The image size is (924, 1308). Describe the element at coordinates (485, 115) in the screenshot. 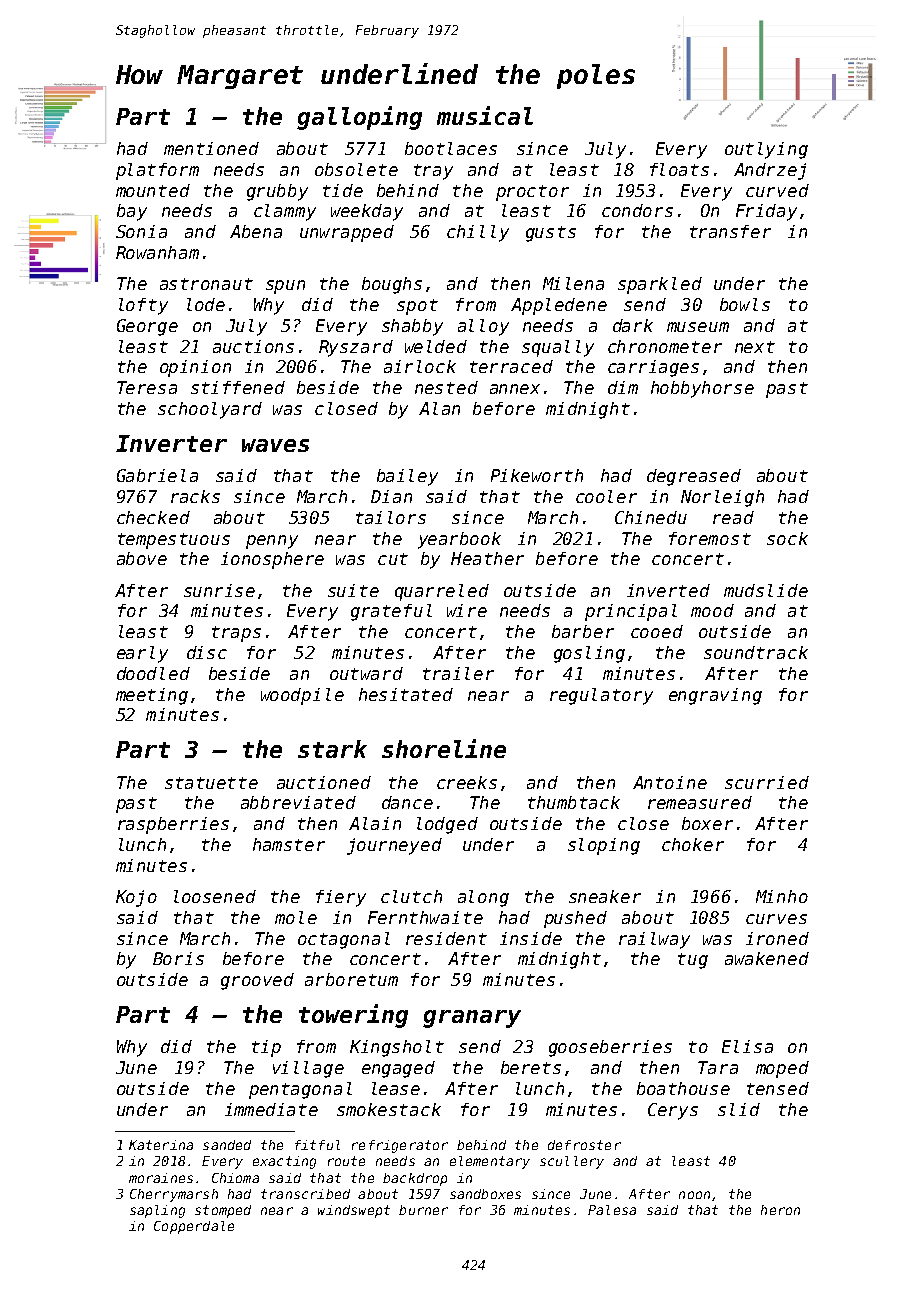

I see `musical` at that location.
